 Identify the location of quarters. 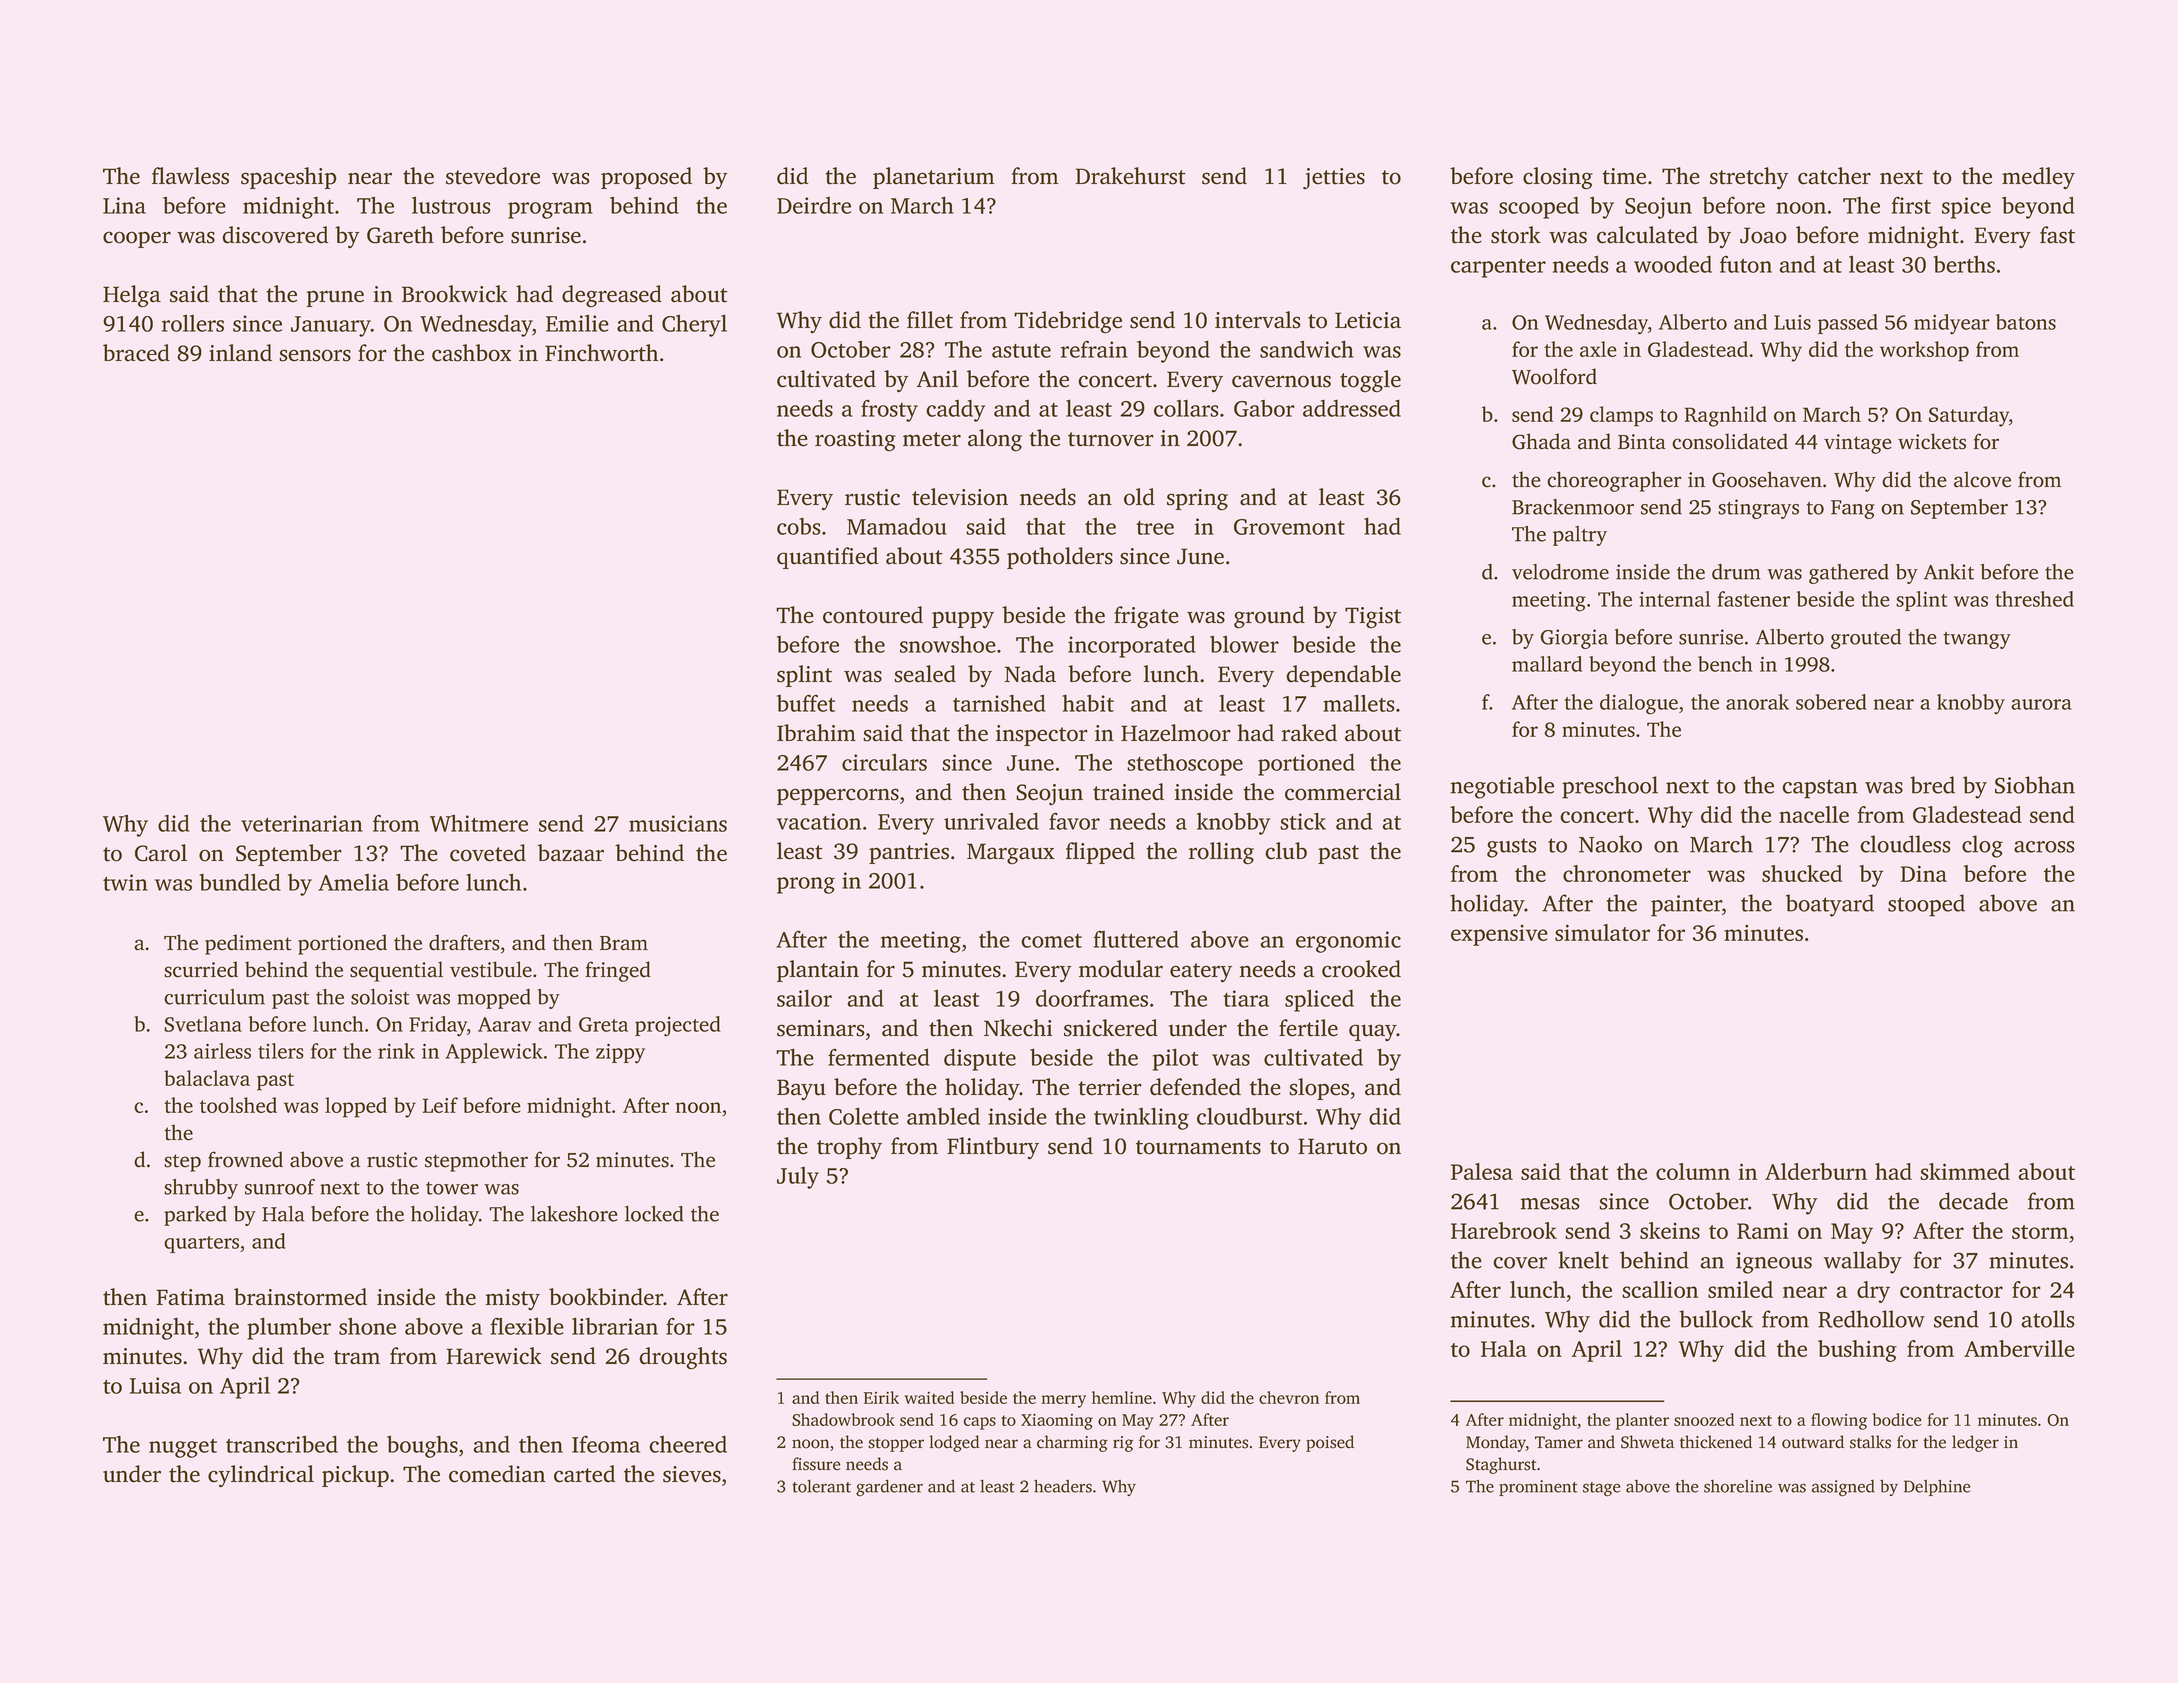
(201, 1244).
